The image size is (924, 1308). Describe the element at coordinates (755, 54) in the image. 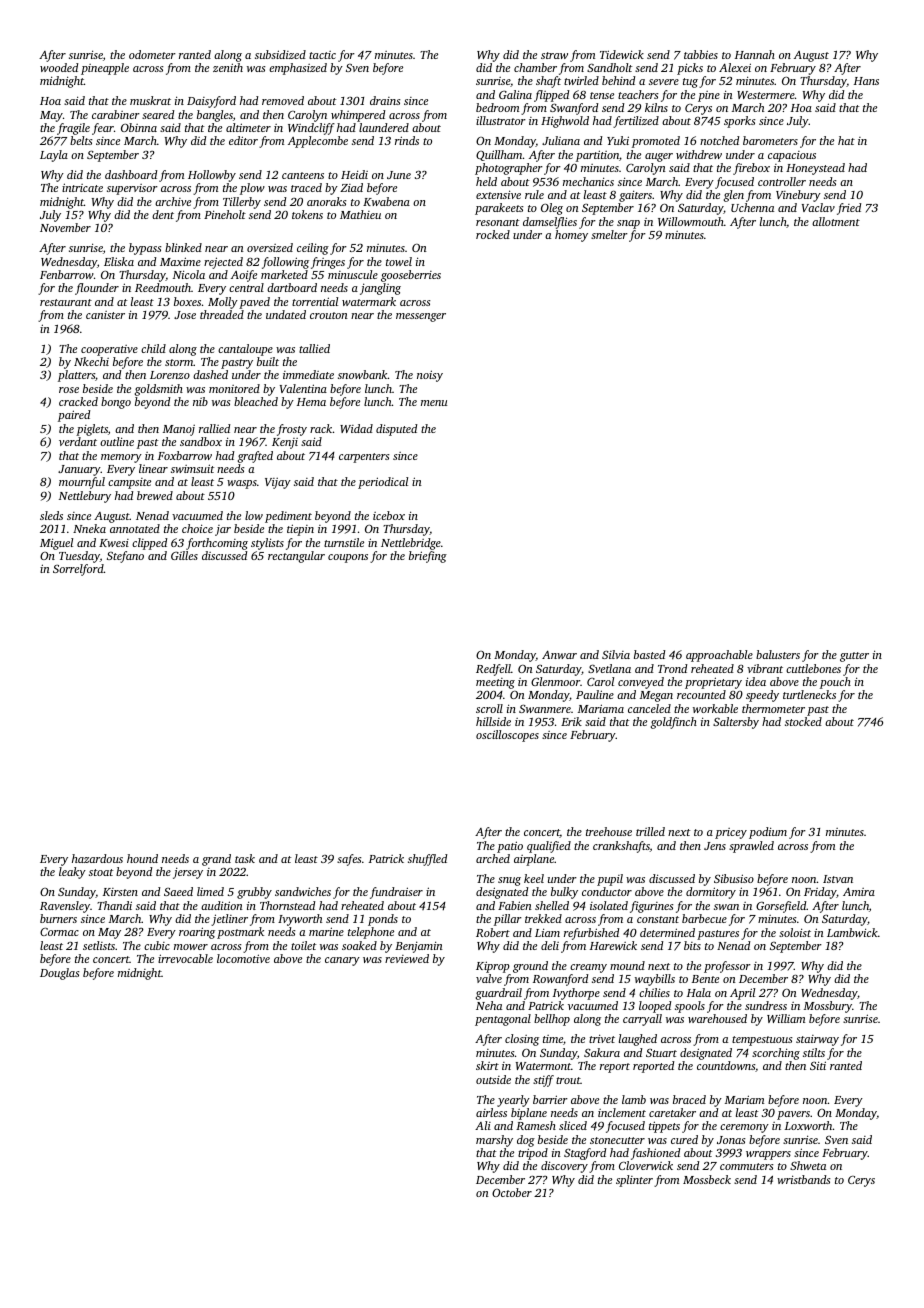

I see `Hannah` at that location.
